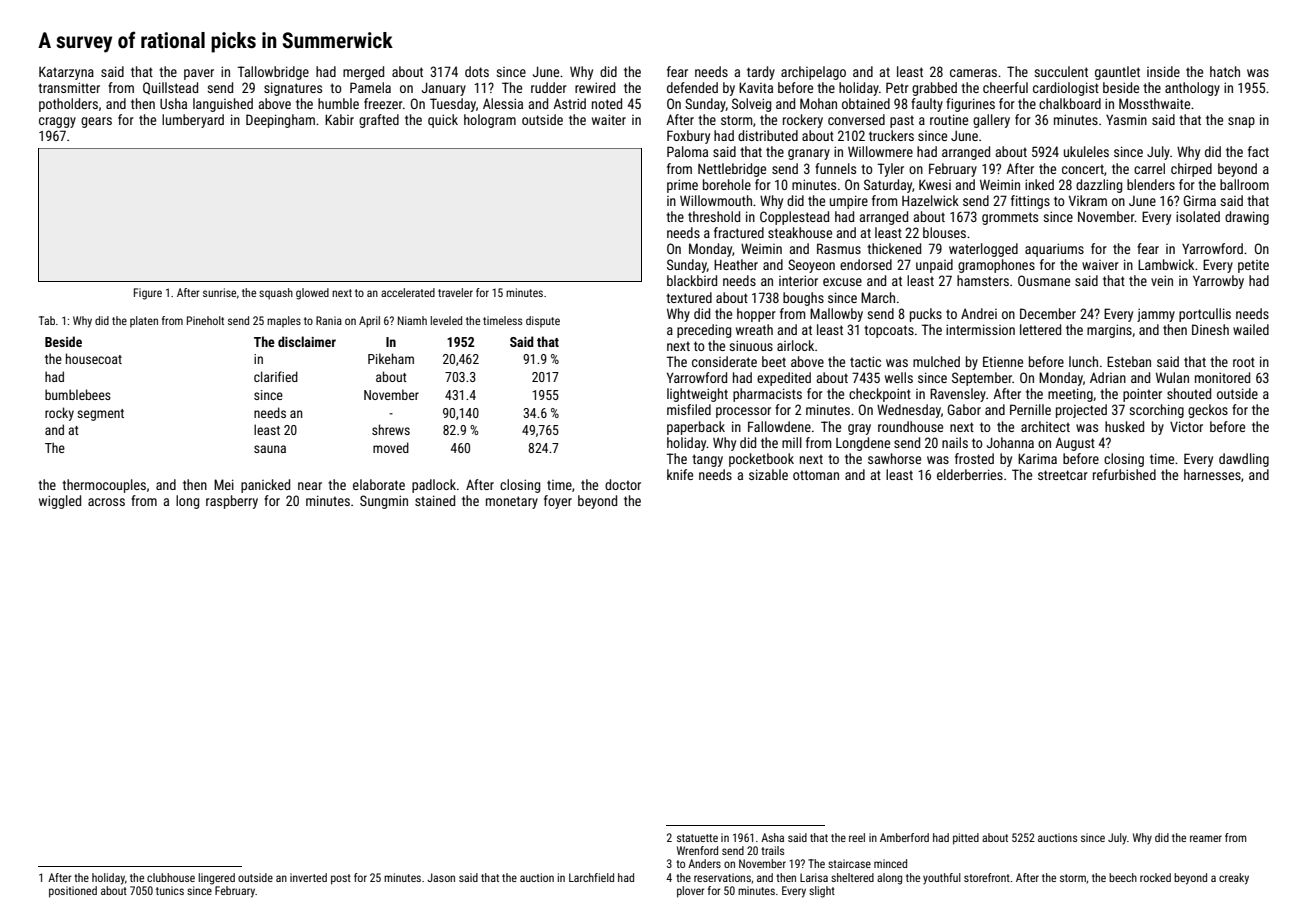 This screenshot has height=924, width=1308. I want to click on Wrenford, so click(697, 850).
